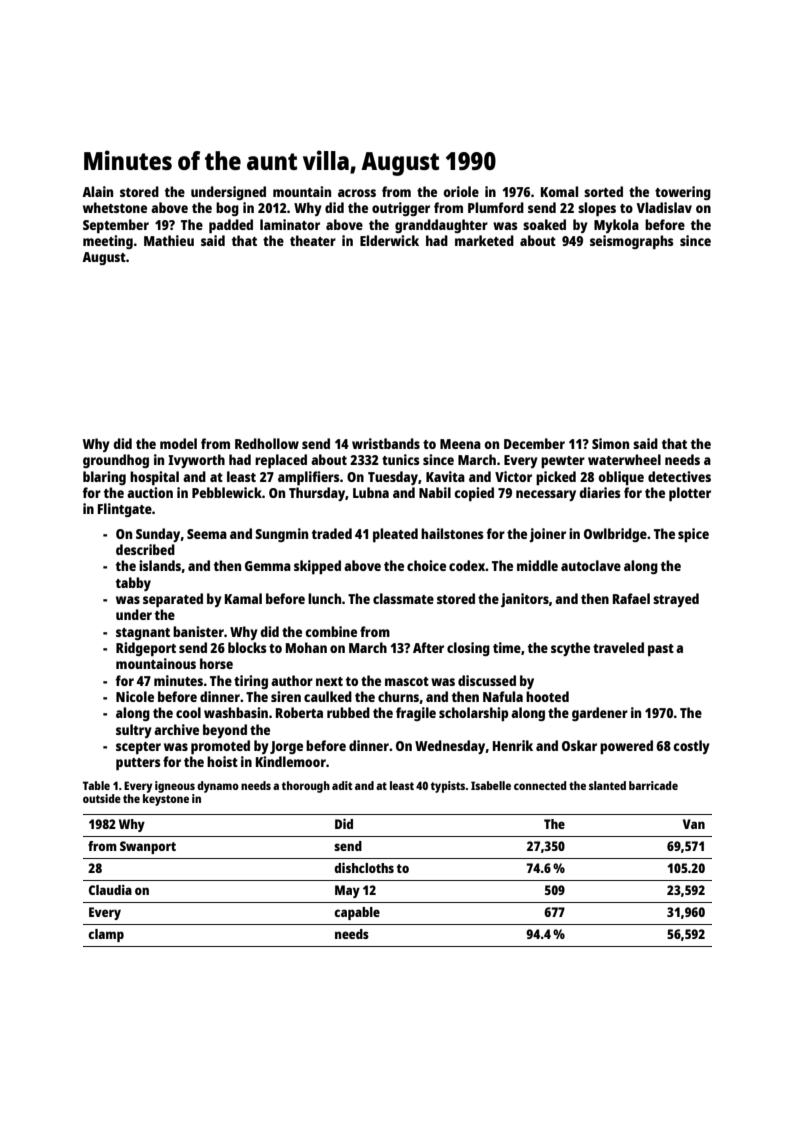  Describe the element at coordinates (357, 913) in the document. I see `capable` at that location.
